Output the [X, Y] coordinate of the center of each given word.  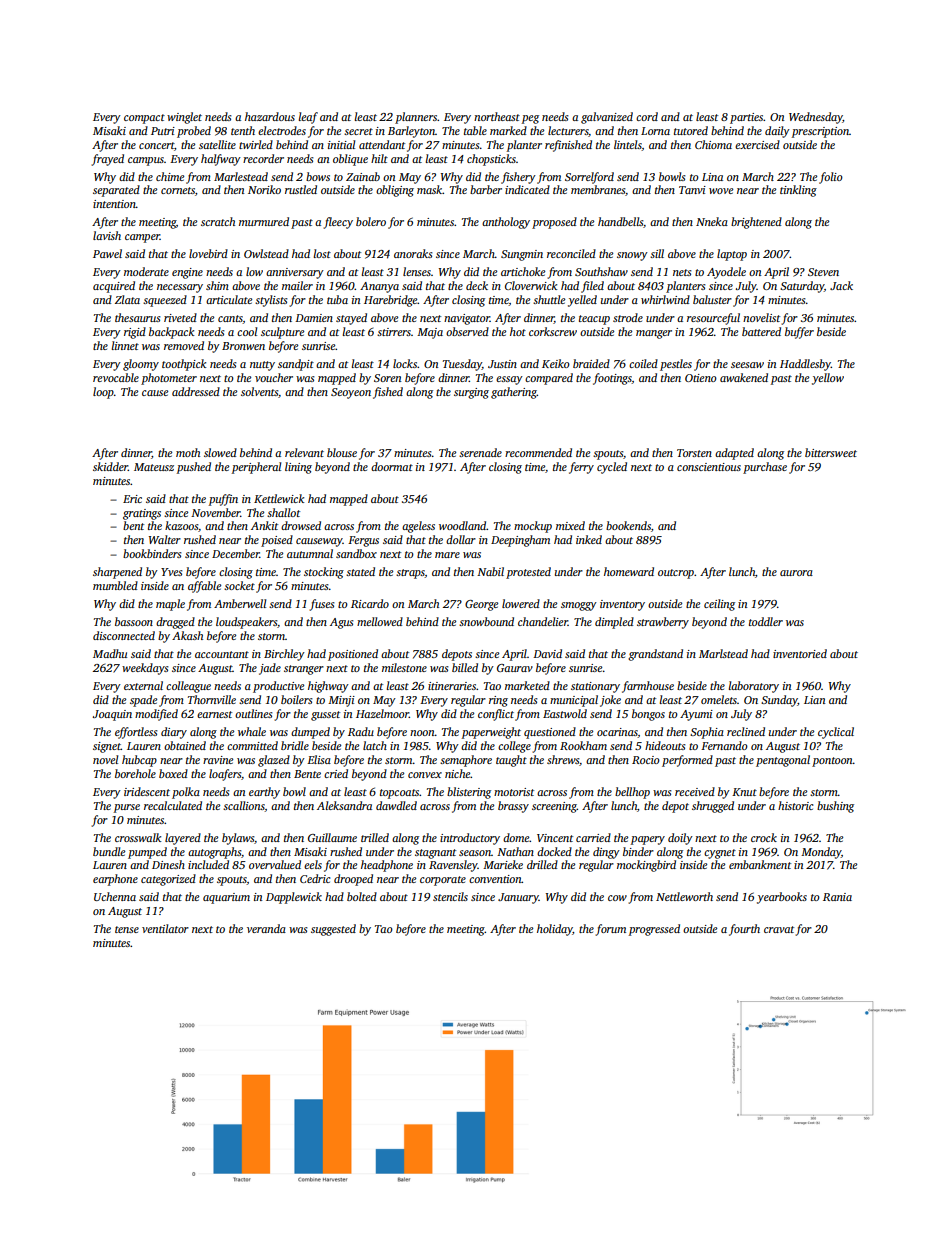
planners [416, 118]
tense [127, 929]
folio [831, 178]
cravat [779, 929]
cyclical [836, 733]
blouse [342, 452]
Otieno [701, 378]
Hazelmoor [382, 713]
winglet [184, 118]
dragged [175, 623]
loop [103, 393]
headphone [387, 866]
